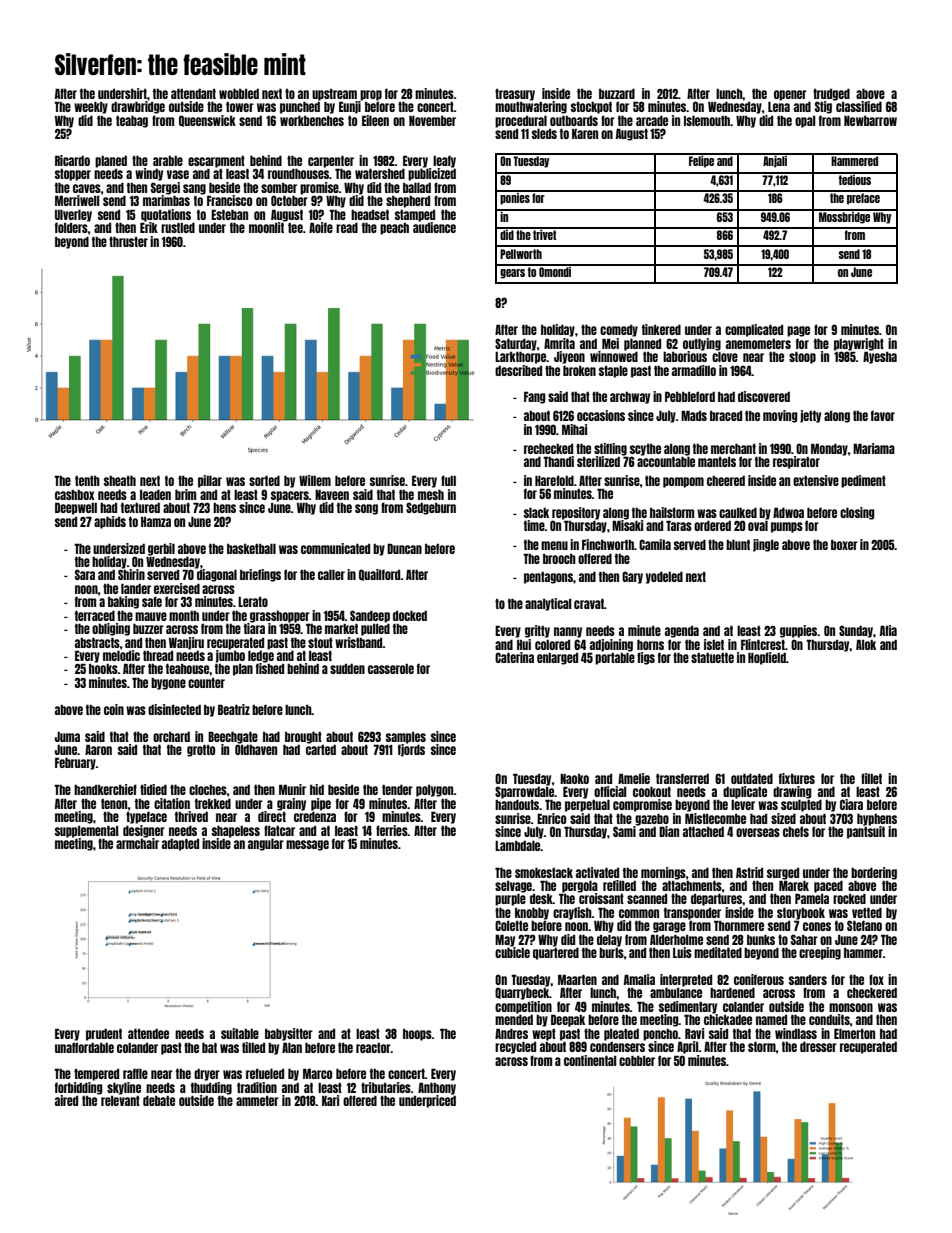 The height and width of the document is (1233, 952). I want to click on shepherd, so click(408, 202).
